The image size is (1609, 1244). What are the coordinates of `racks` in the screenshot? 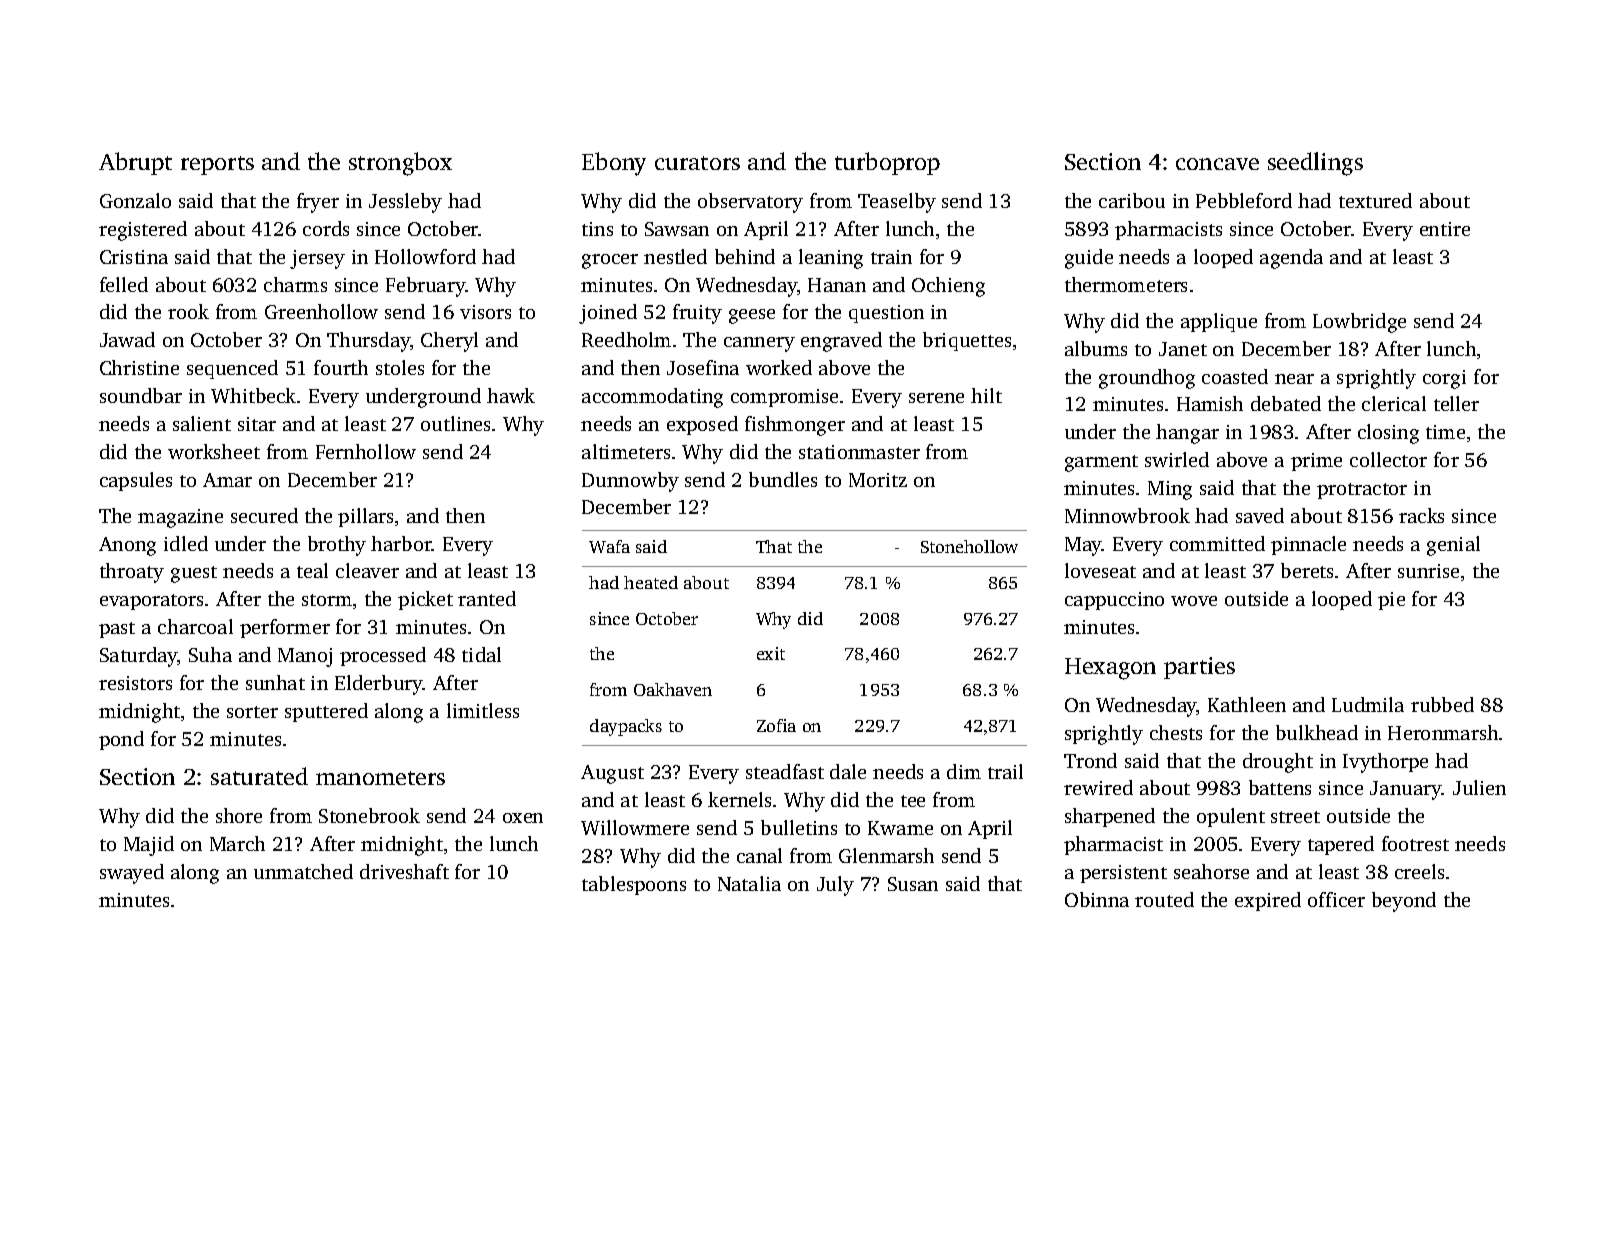 It's located at (1421, 515).
